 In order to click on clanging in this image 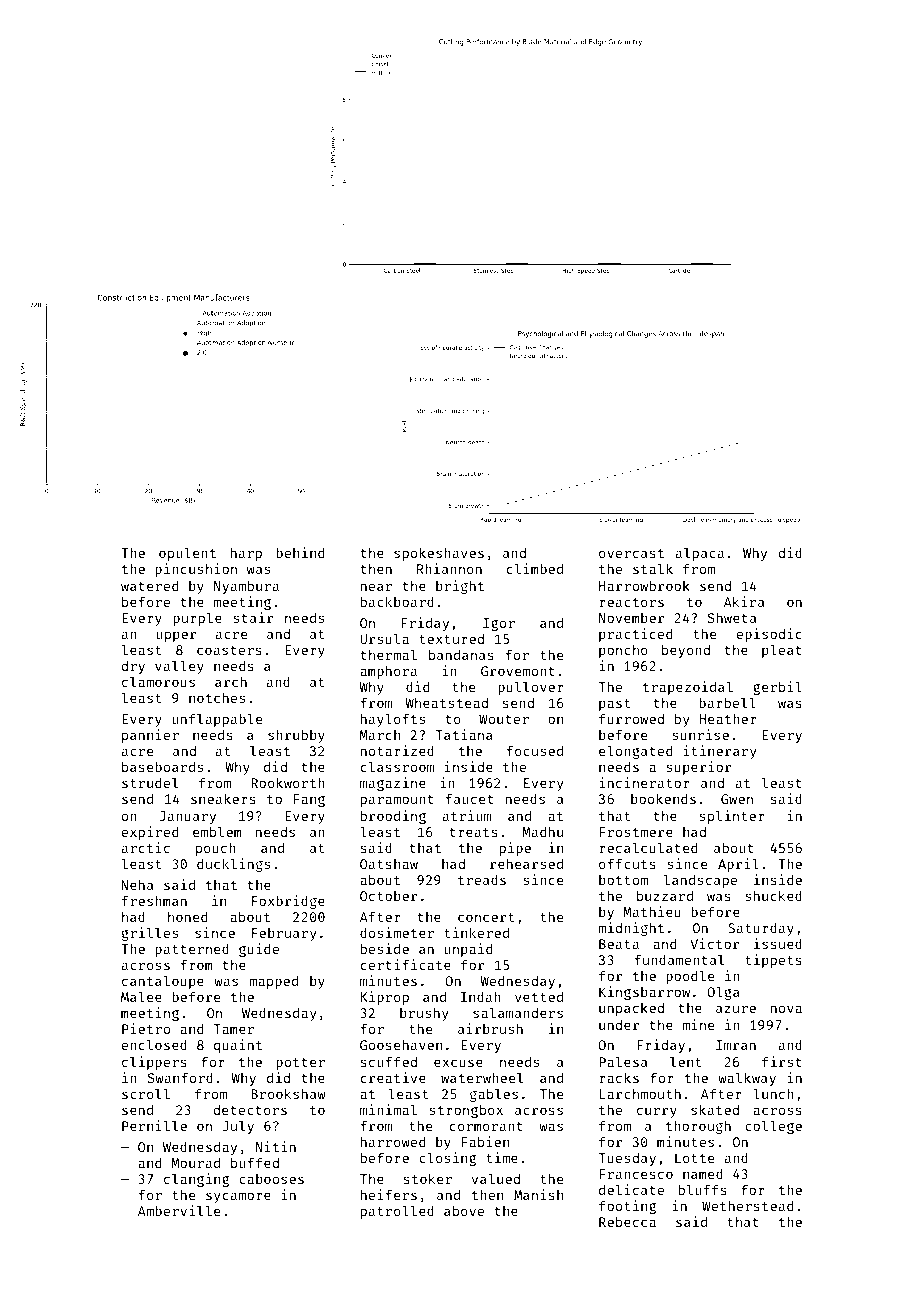, I will do `click(196, 1180)`.
